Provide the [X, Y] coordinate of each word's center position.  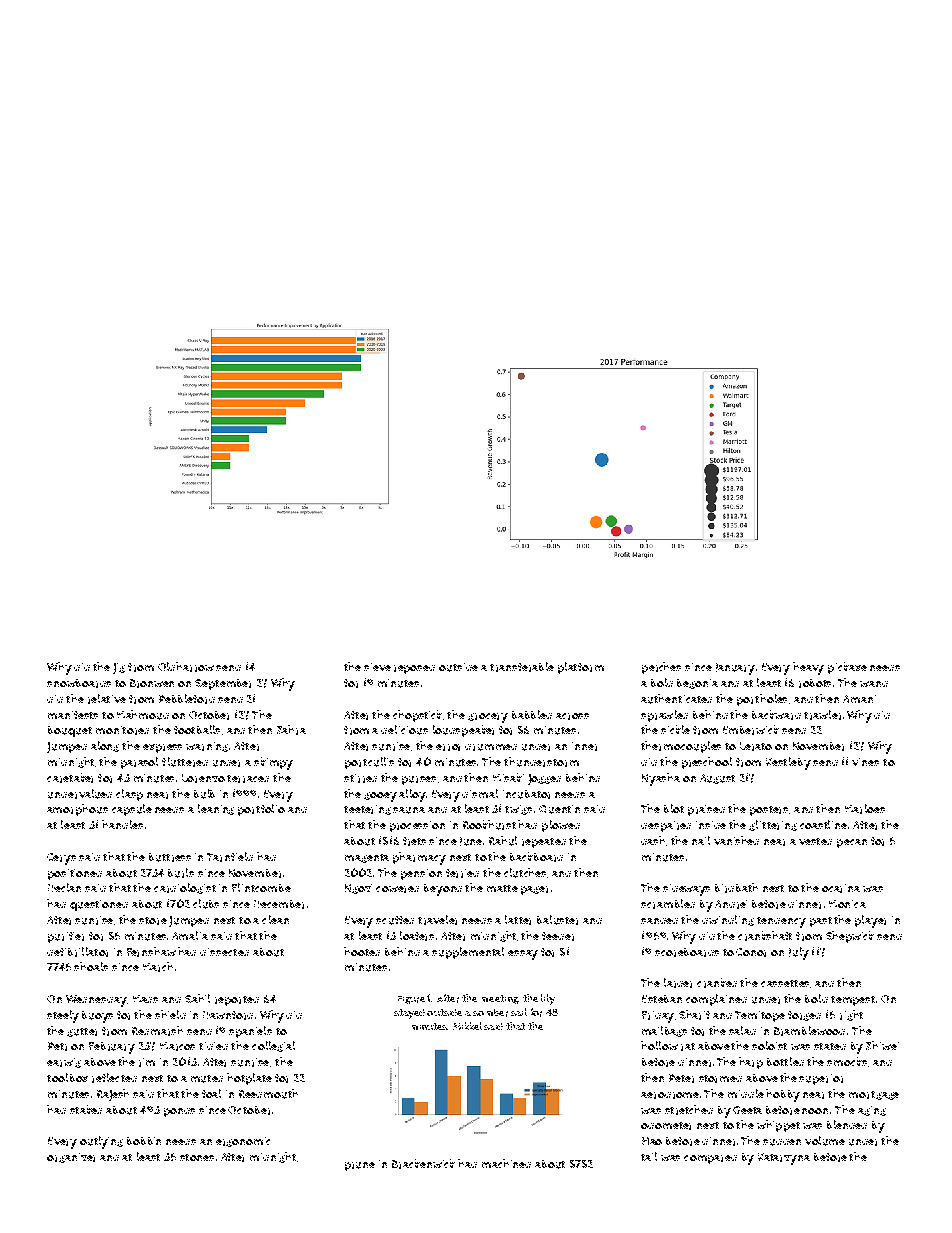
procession [417, 826]
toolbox [67, 1077]
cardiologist [185, 888]
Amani [859, 699]
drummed [491, 747]
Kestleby [788, 763]
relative [107, 699]
